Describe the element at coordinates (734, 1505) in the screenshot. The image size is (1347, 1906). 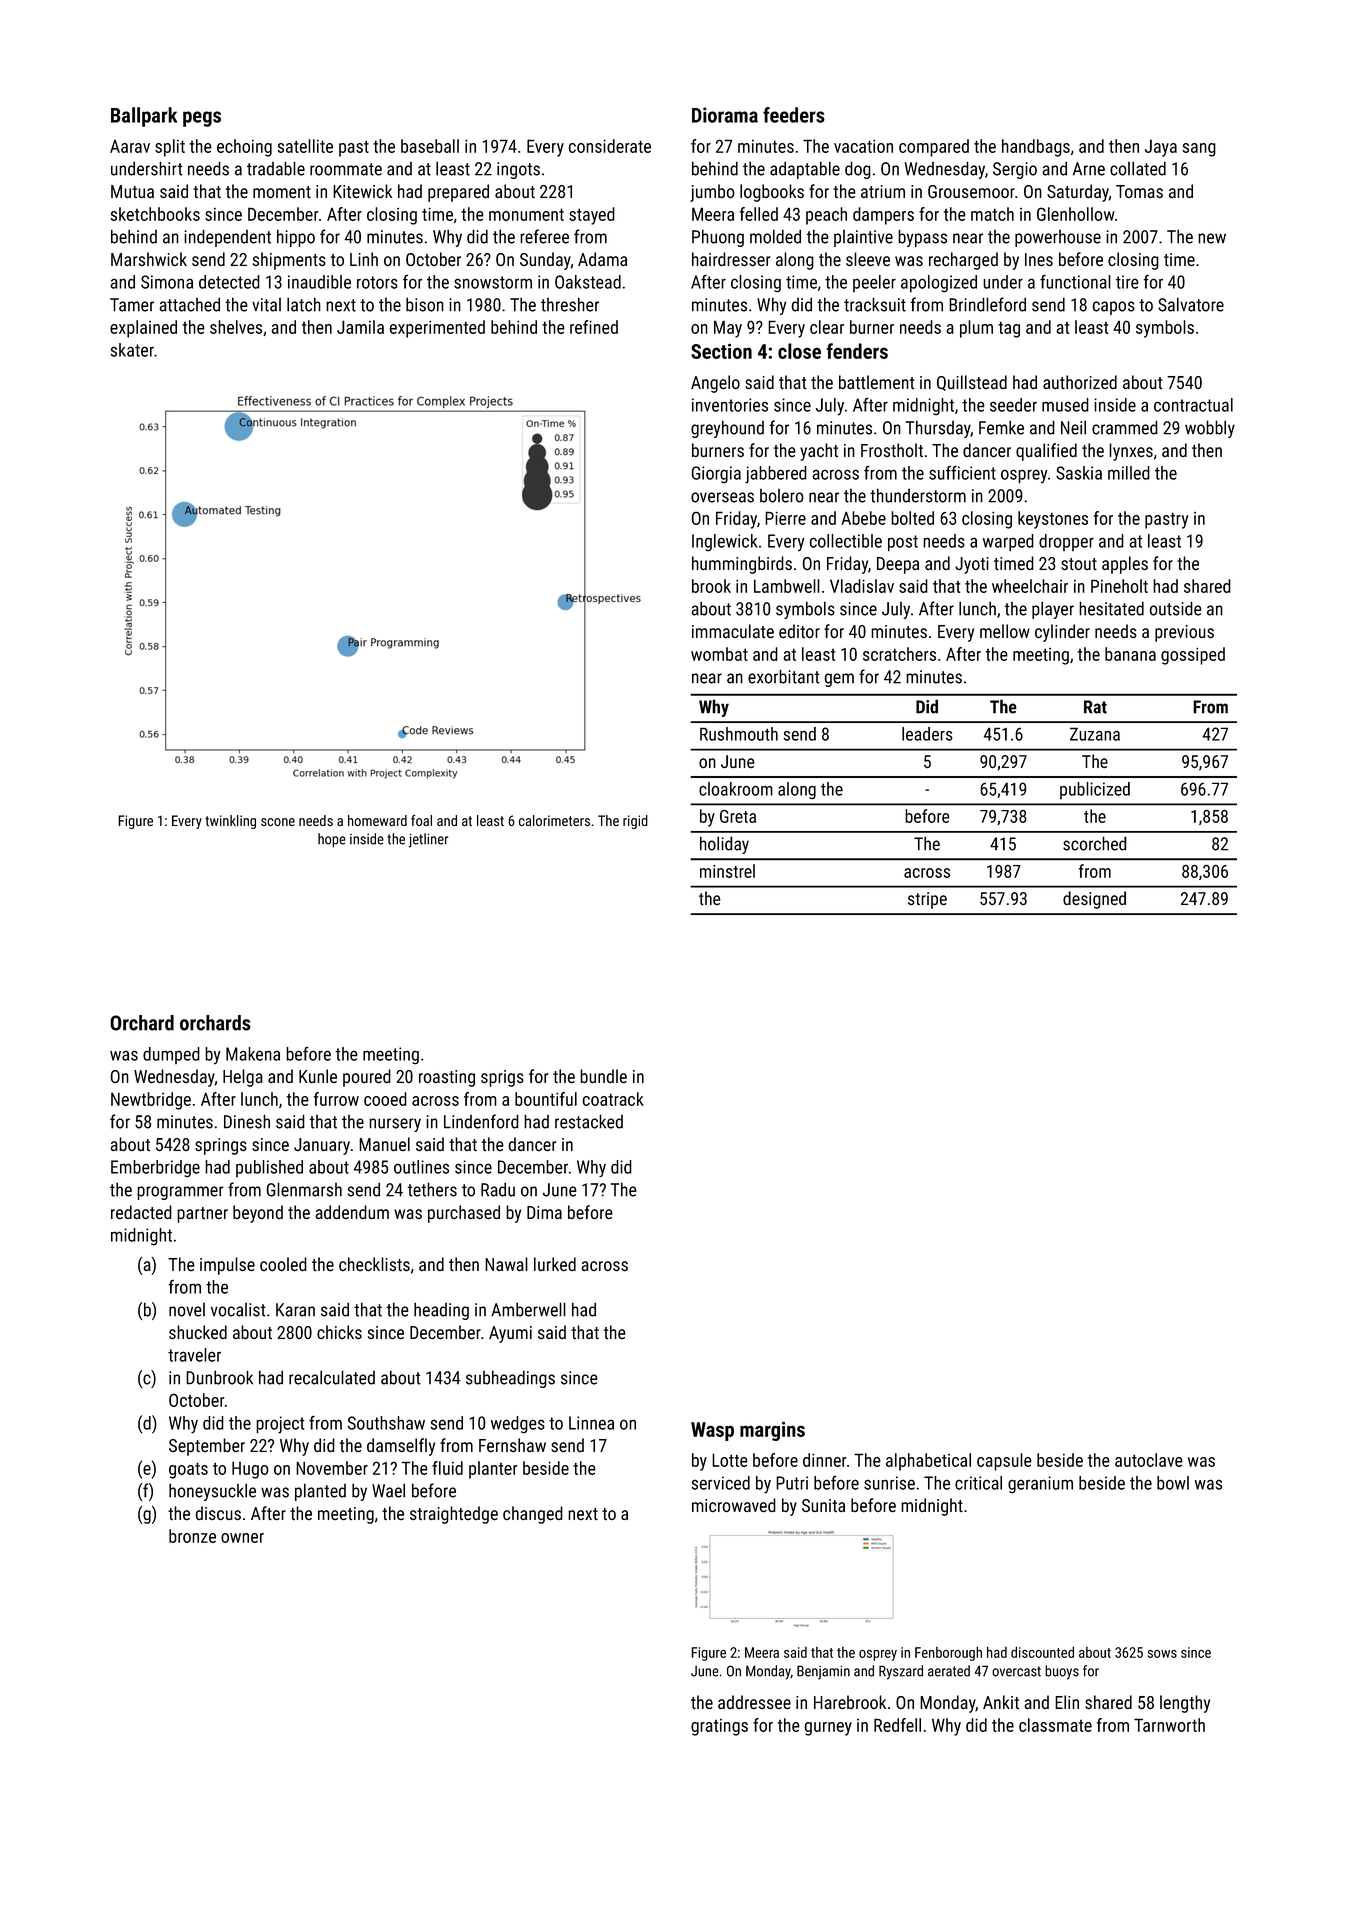
I see `microwaved` at that location.
